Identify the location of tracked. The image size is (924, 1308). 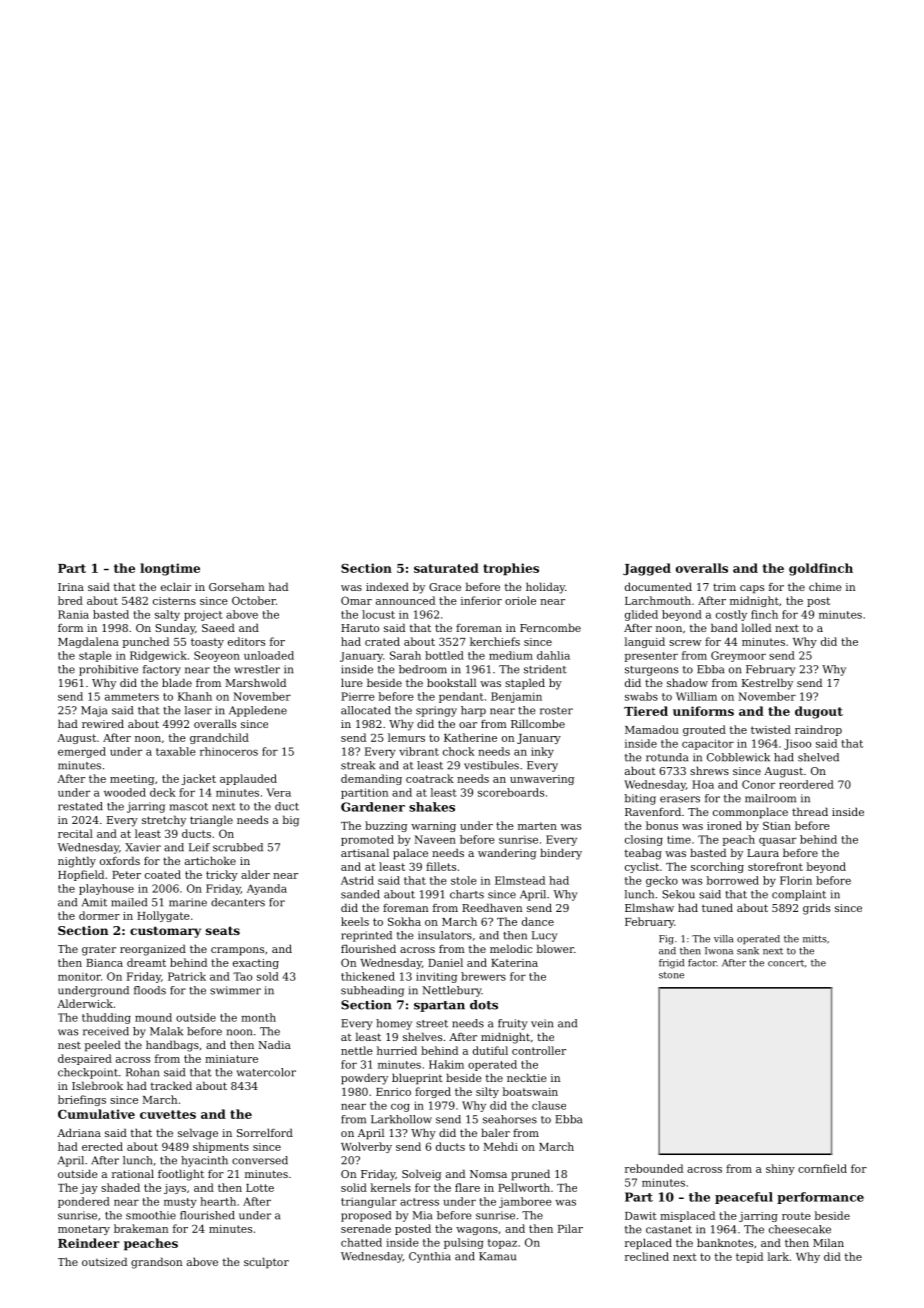
(171, 1085).
